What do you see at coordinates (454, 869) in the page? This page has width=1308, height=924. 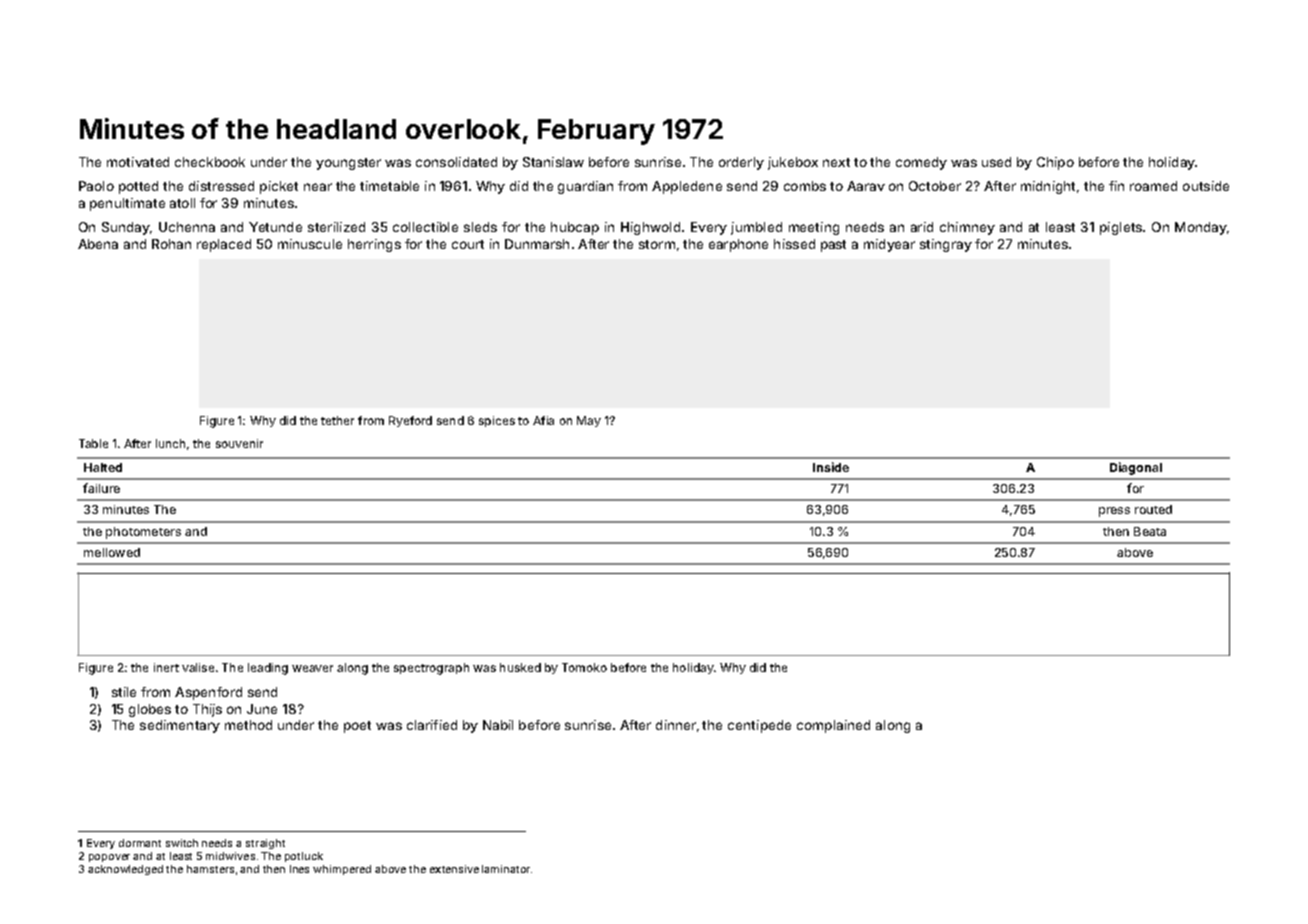 I see `extensive` at bounding box center [454, 869].
